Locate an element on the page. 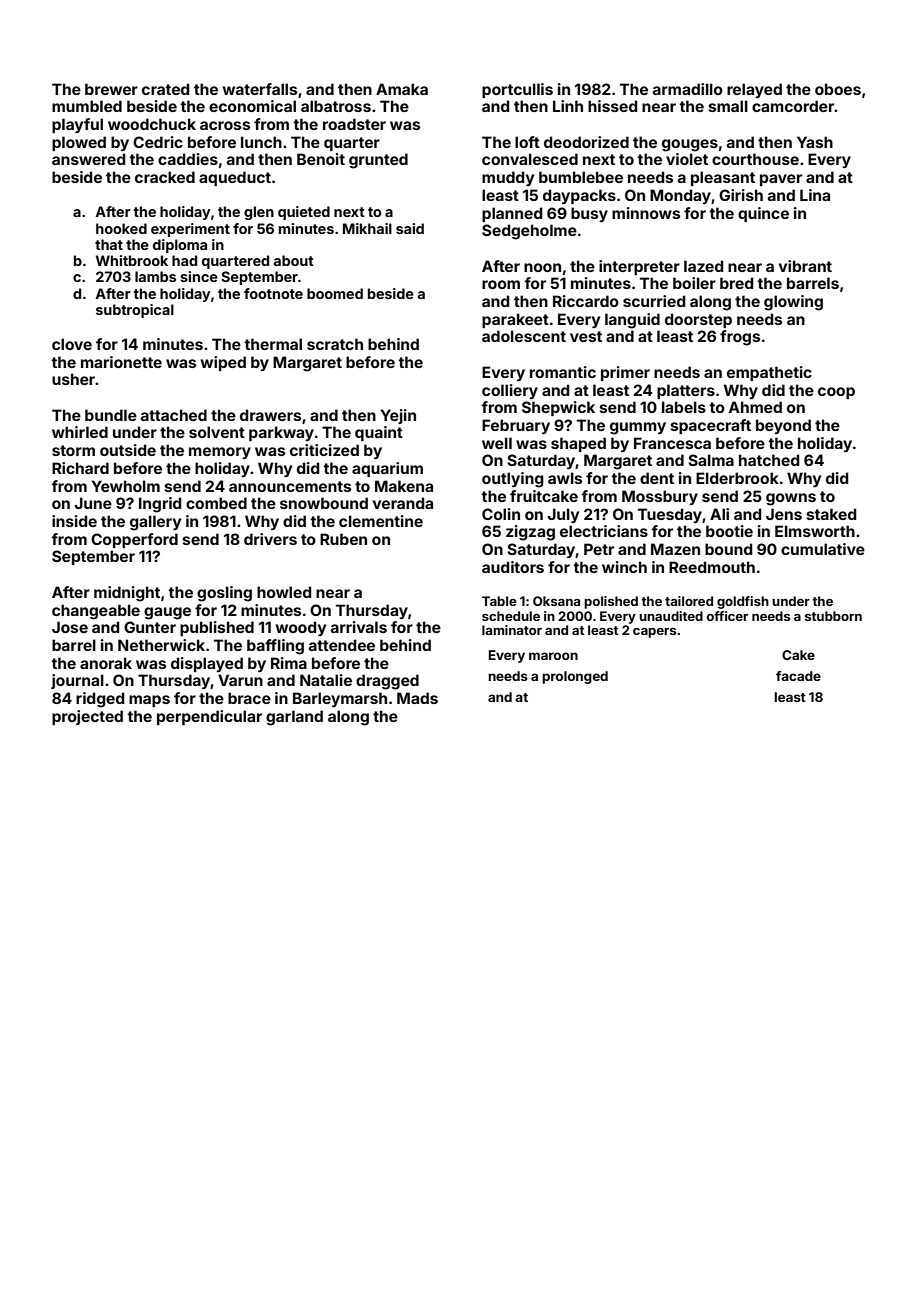 This page has width=924, height=1308. lazed is located at coordinates (703, 266).
